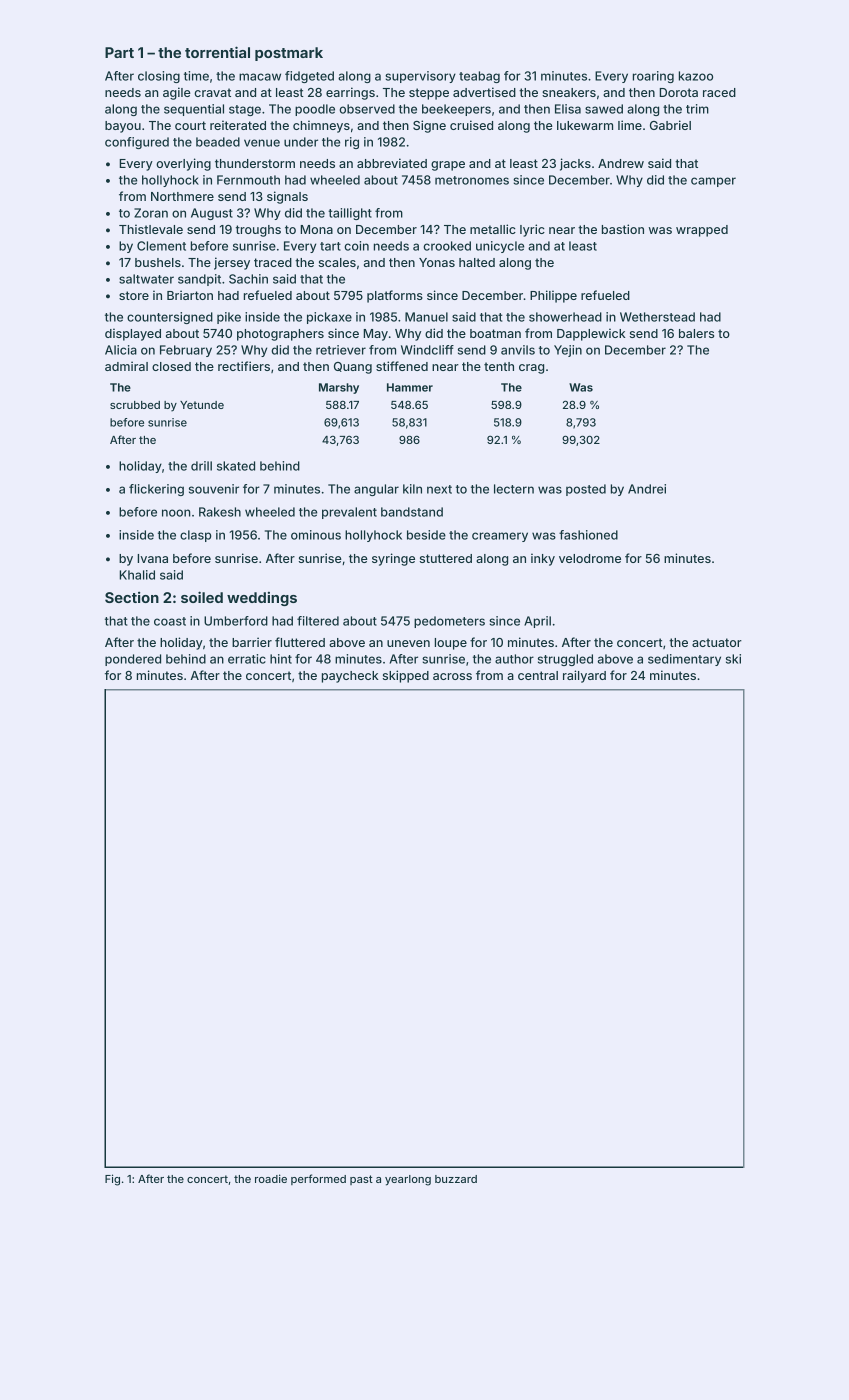 Image resolution: width=849 pixels, height=1400 pixels. I want to click on teabag, so click(479, 77).
